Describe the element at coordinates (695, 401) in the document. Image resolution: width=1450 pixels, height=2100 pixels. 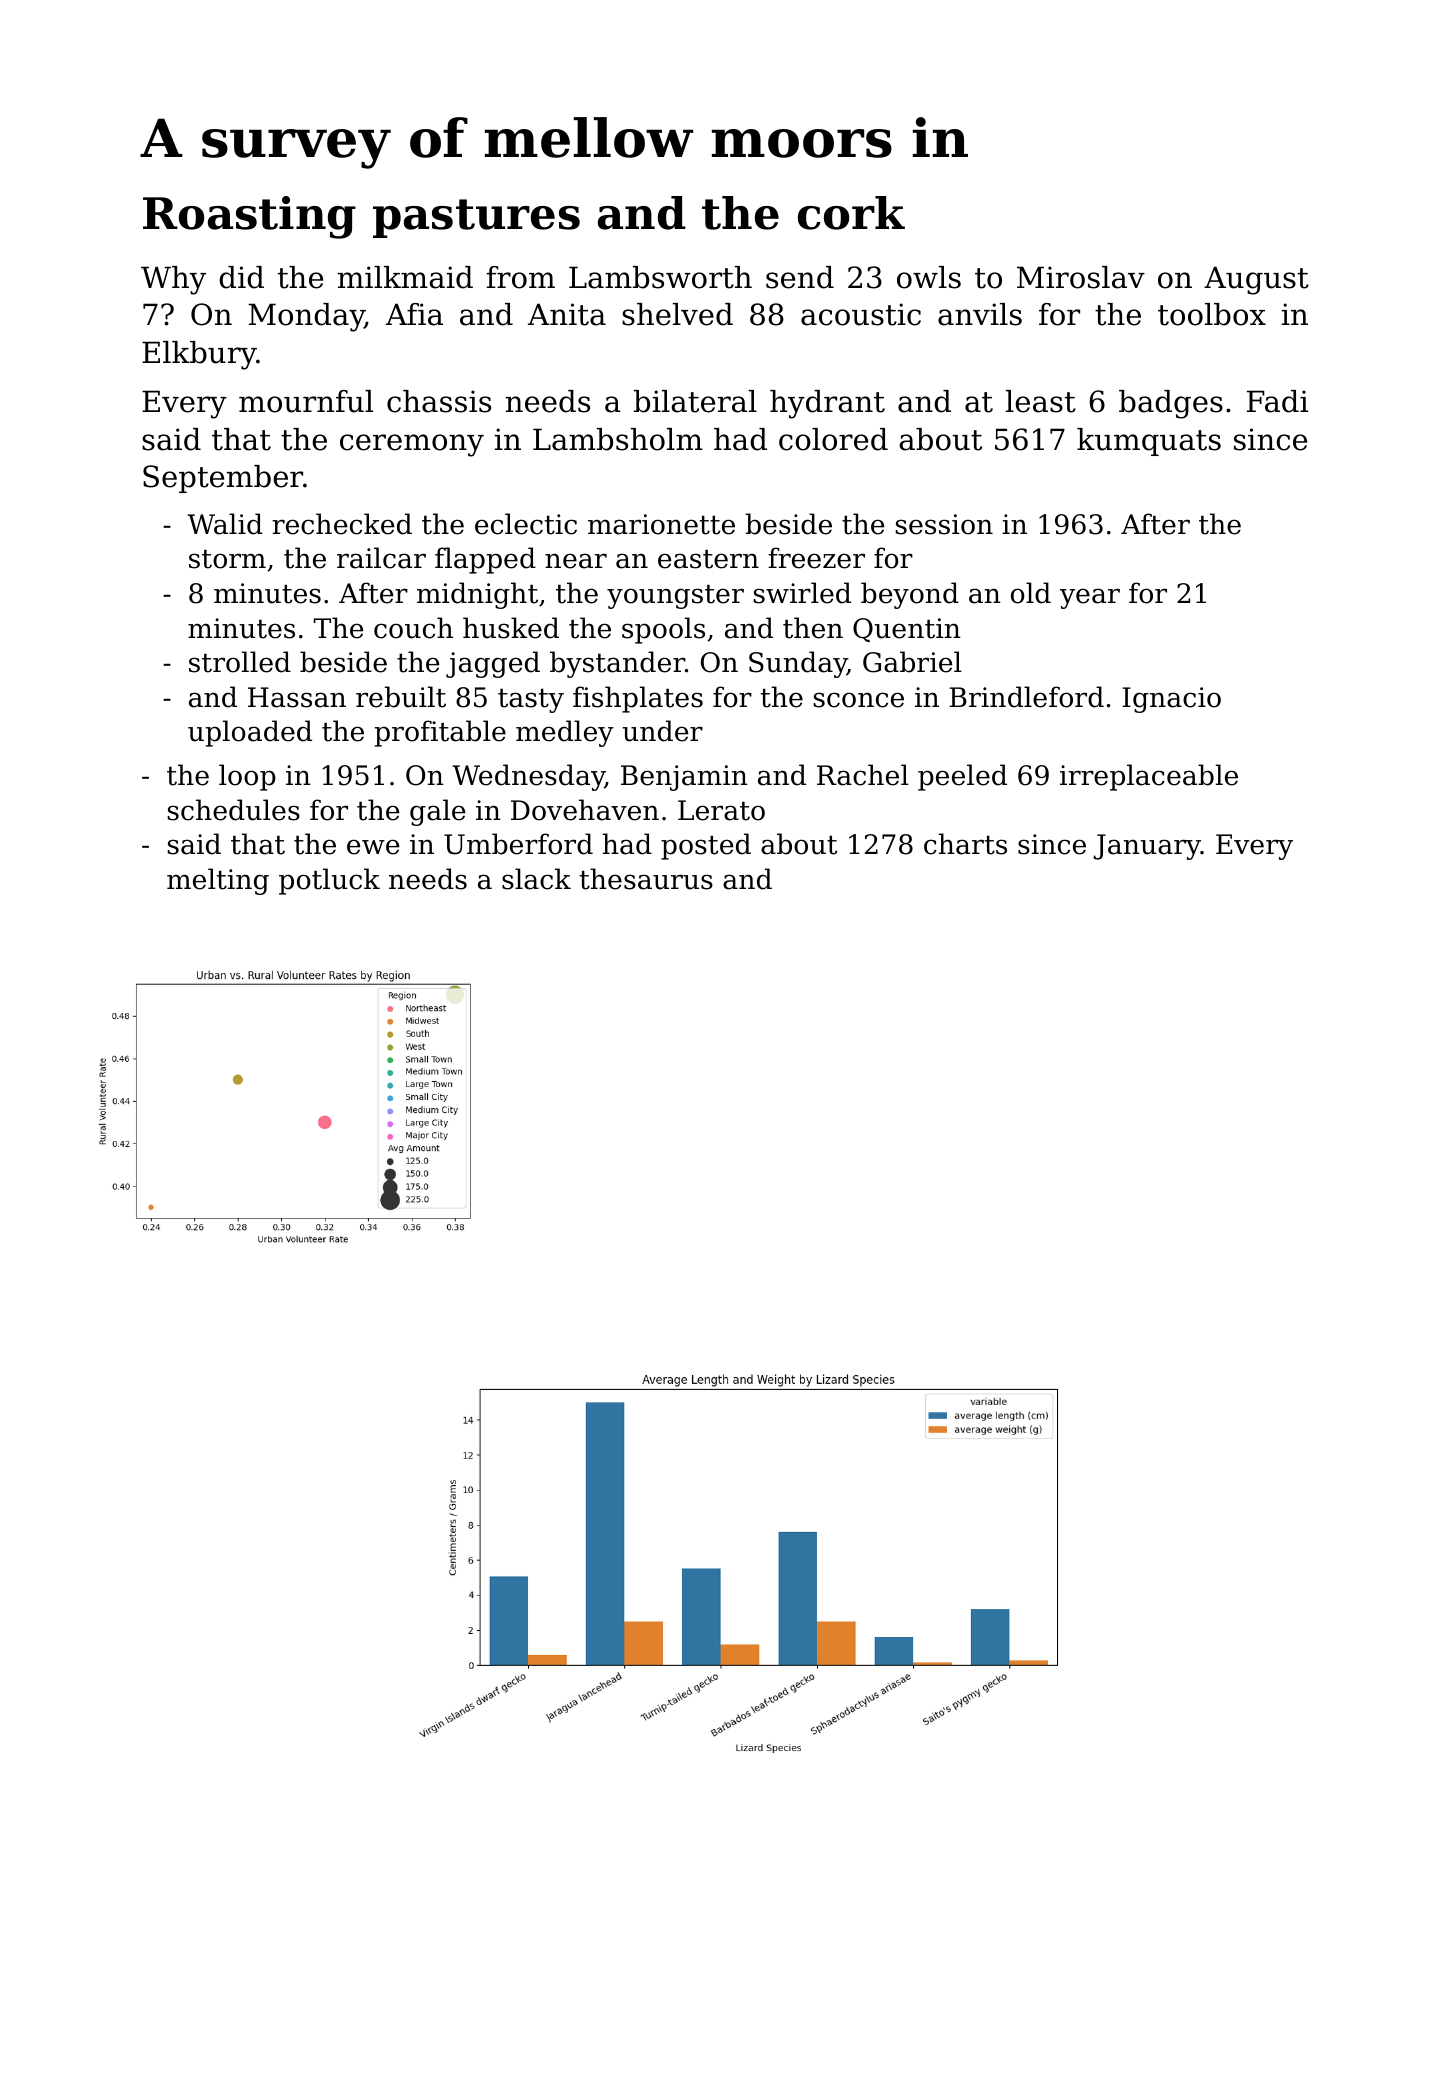
I see `bilateral` at that location.
